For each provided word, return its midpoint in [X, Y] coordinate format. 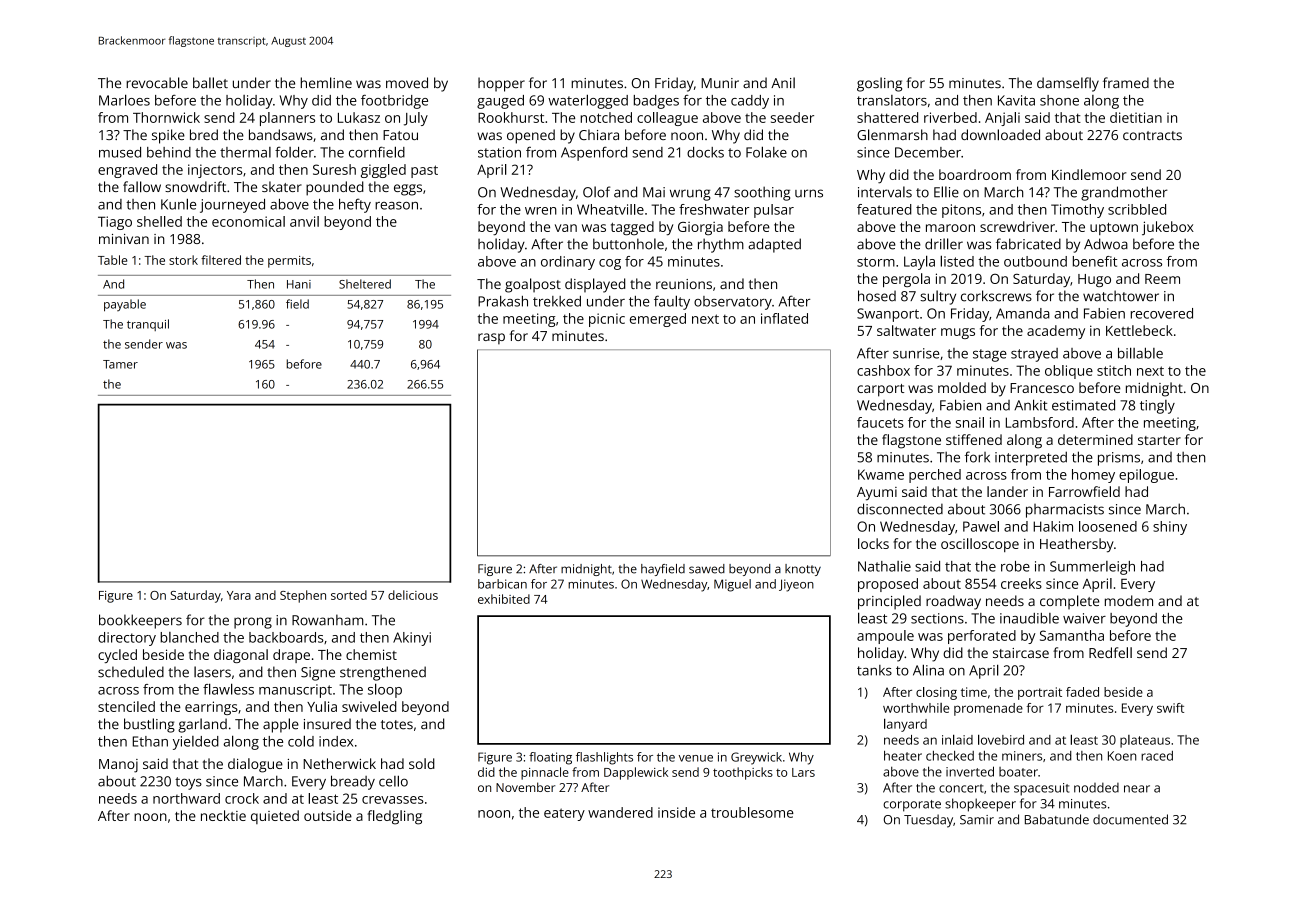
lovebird [1001, 739]
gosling [879, 84]
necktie [223, 815]
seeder [792, 117]
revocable [157, 83]
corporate [912, 806]
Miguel [732, 585]
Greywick [756, 758]
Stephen [303, 596]
